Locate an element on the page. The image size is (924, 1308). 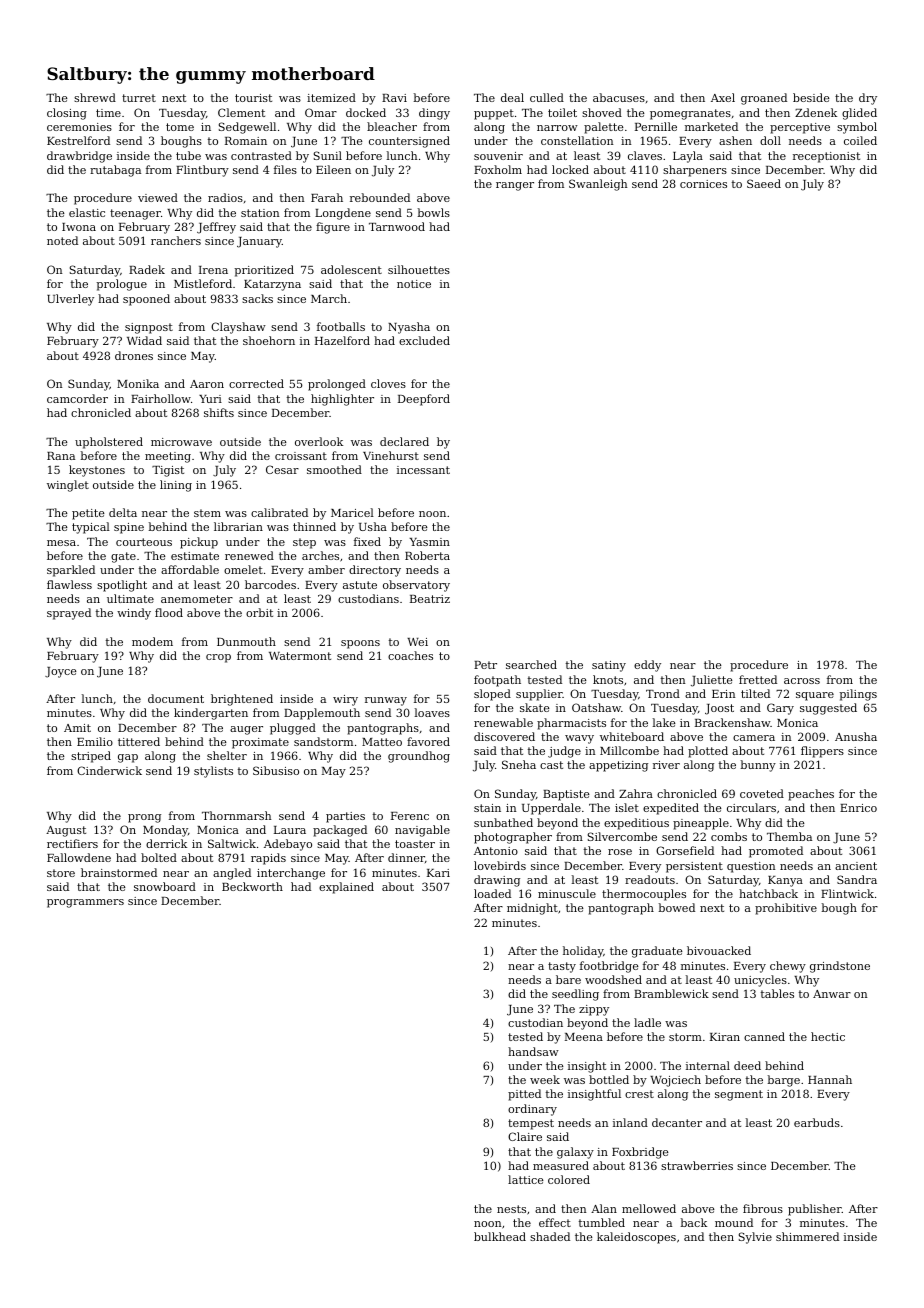
notice is located at coordinates (414, 284).
